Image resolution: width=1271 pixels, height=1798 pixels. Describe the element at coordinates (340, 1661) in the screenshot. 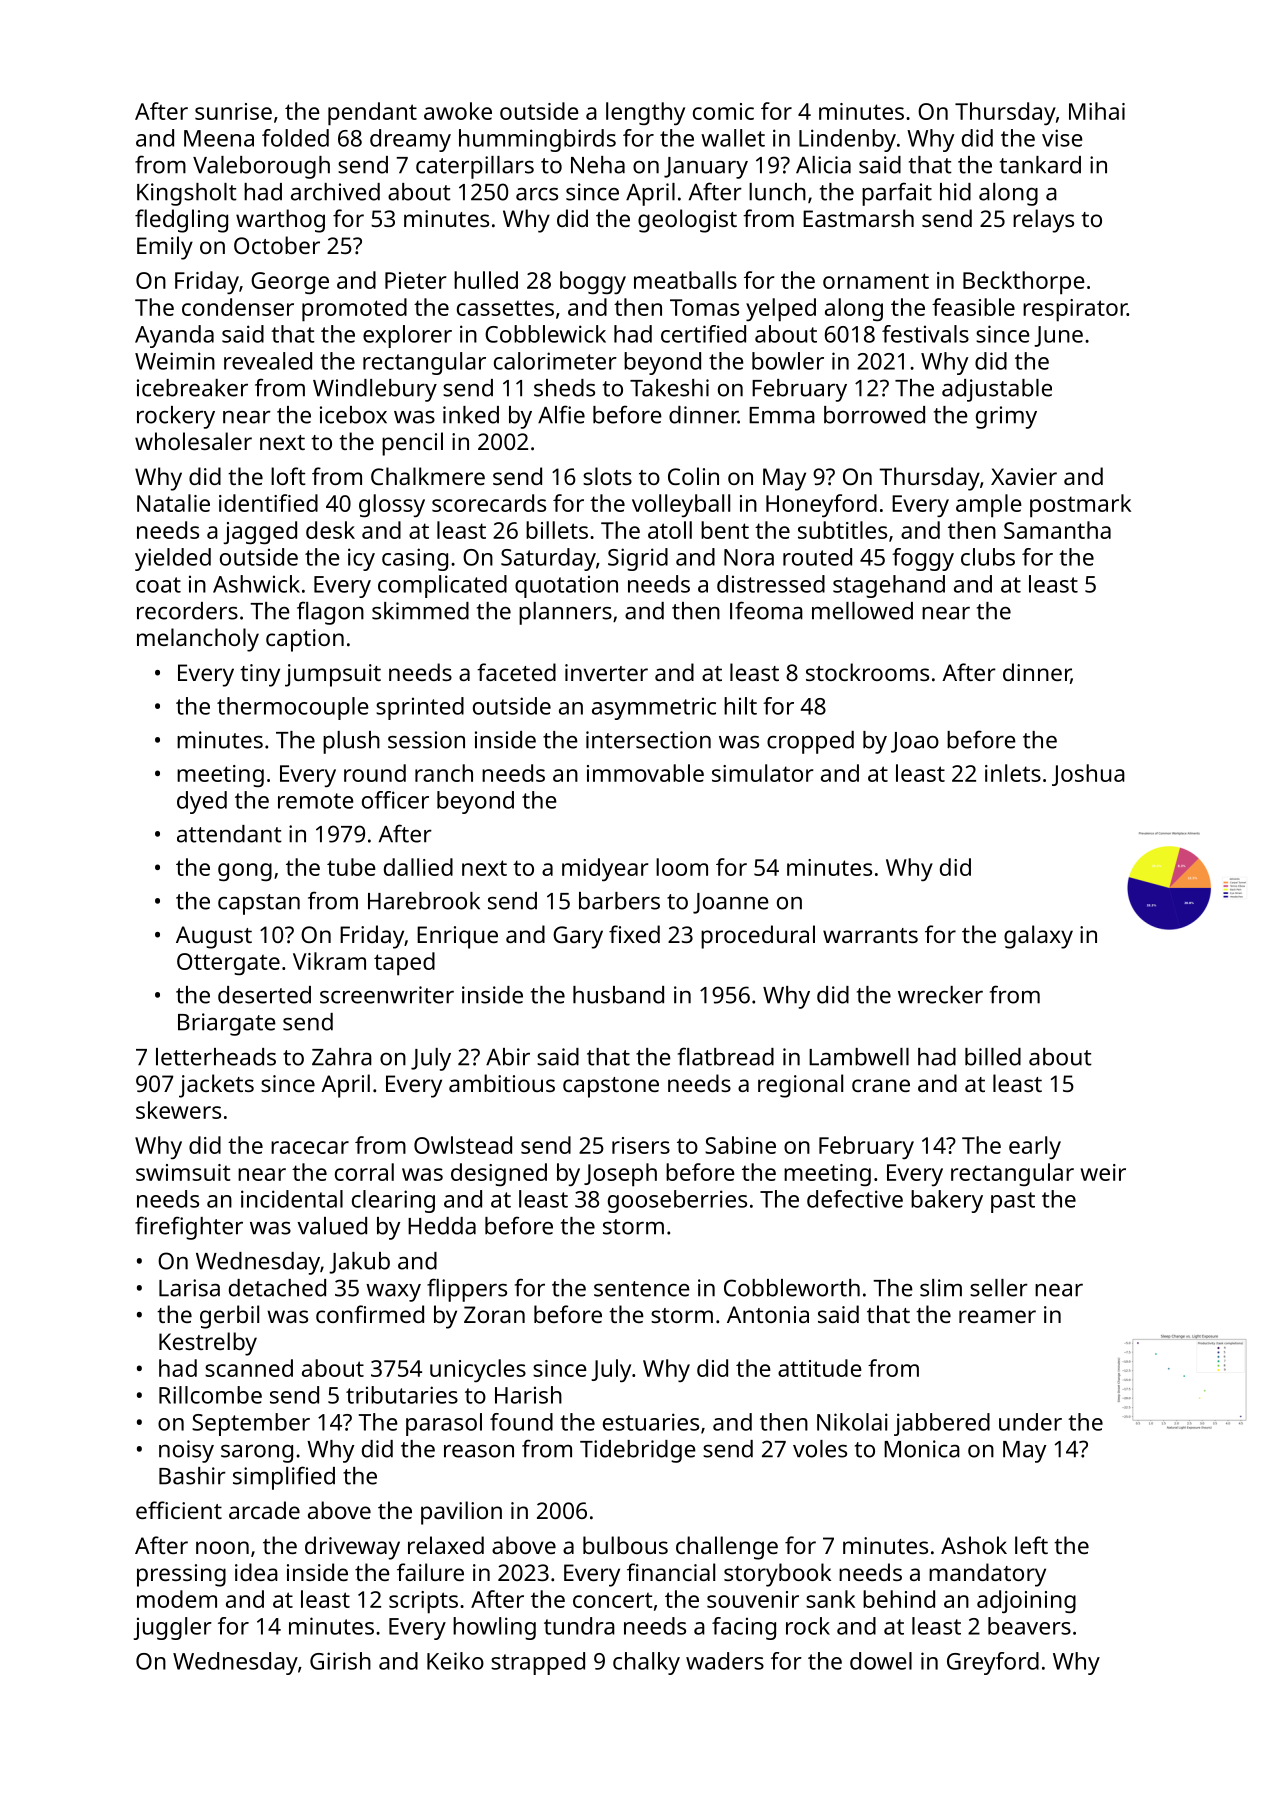

I see `Girish` at that location.
